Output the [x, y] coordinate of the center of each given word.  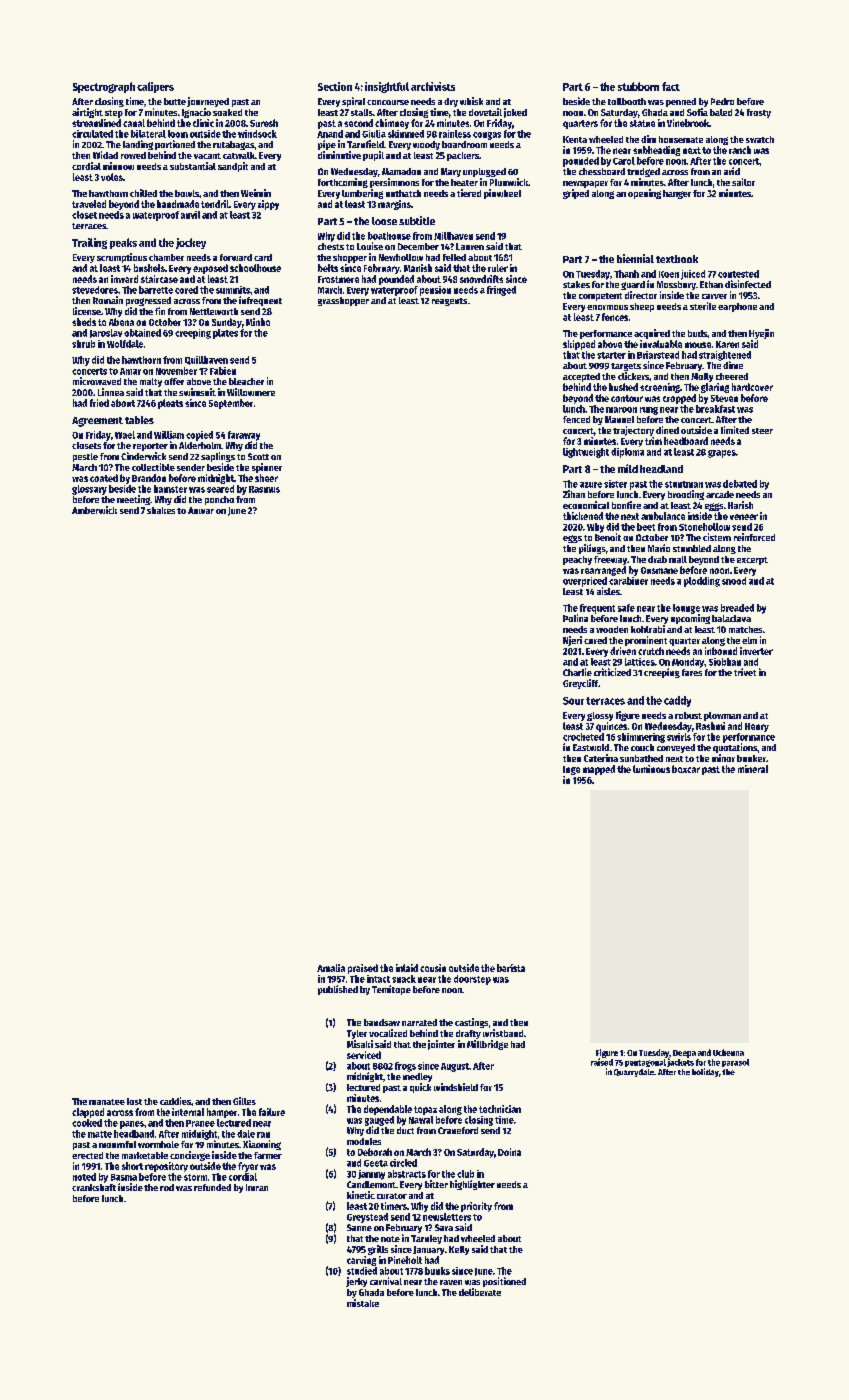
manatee [107, 1102]
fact [671, 86]
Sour [573, 701]
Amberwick [94, 510]
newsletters [447, 1217]
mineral [753, 769]
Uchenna [728, 1052]
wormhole [158, 1144]
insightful [387, 87]
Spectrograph [104, 87]
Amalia [331, 968]
